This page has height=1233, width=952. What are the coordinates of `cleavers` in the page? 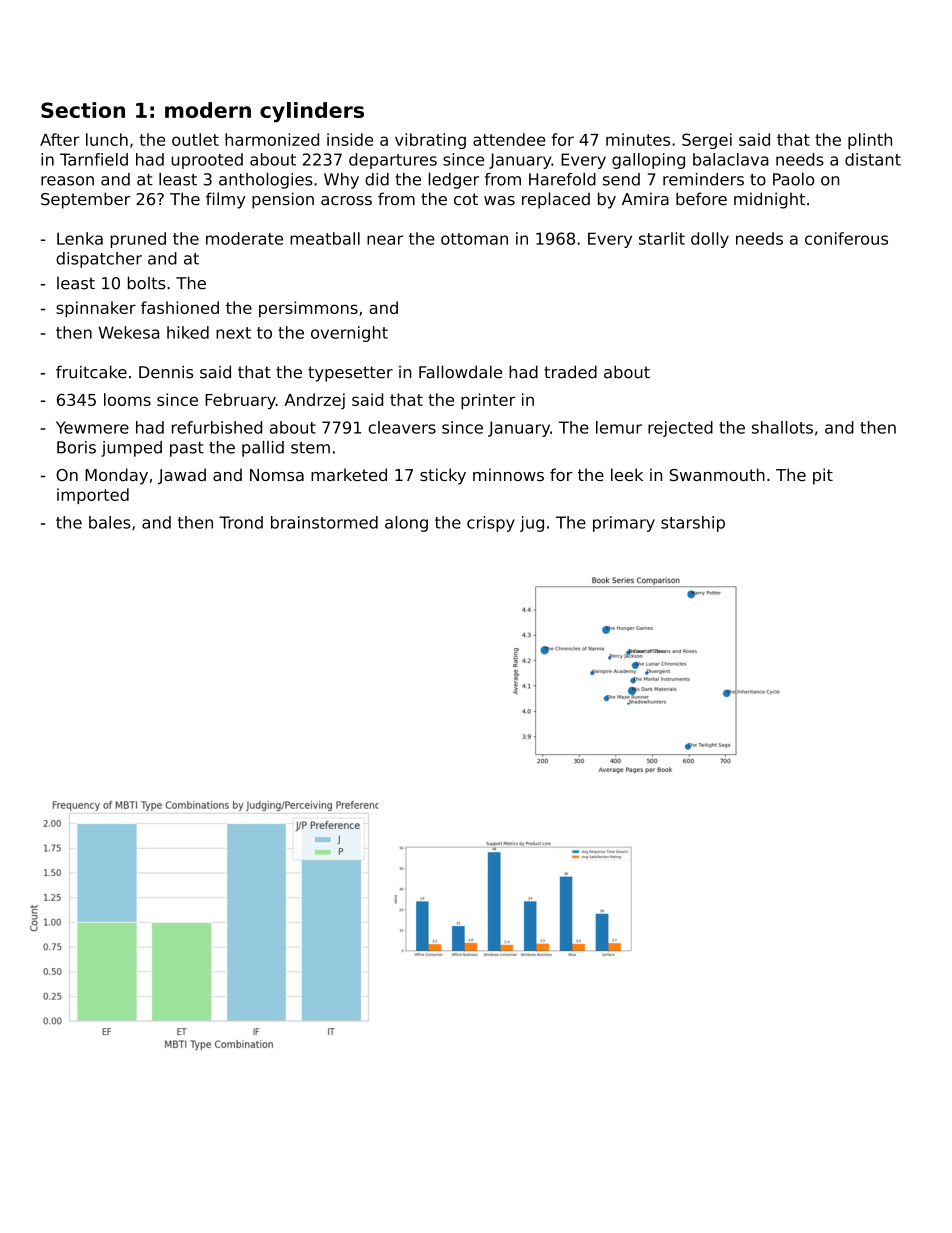 It's located at (402, 427).
